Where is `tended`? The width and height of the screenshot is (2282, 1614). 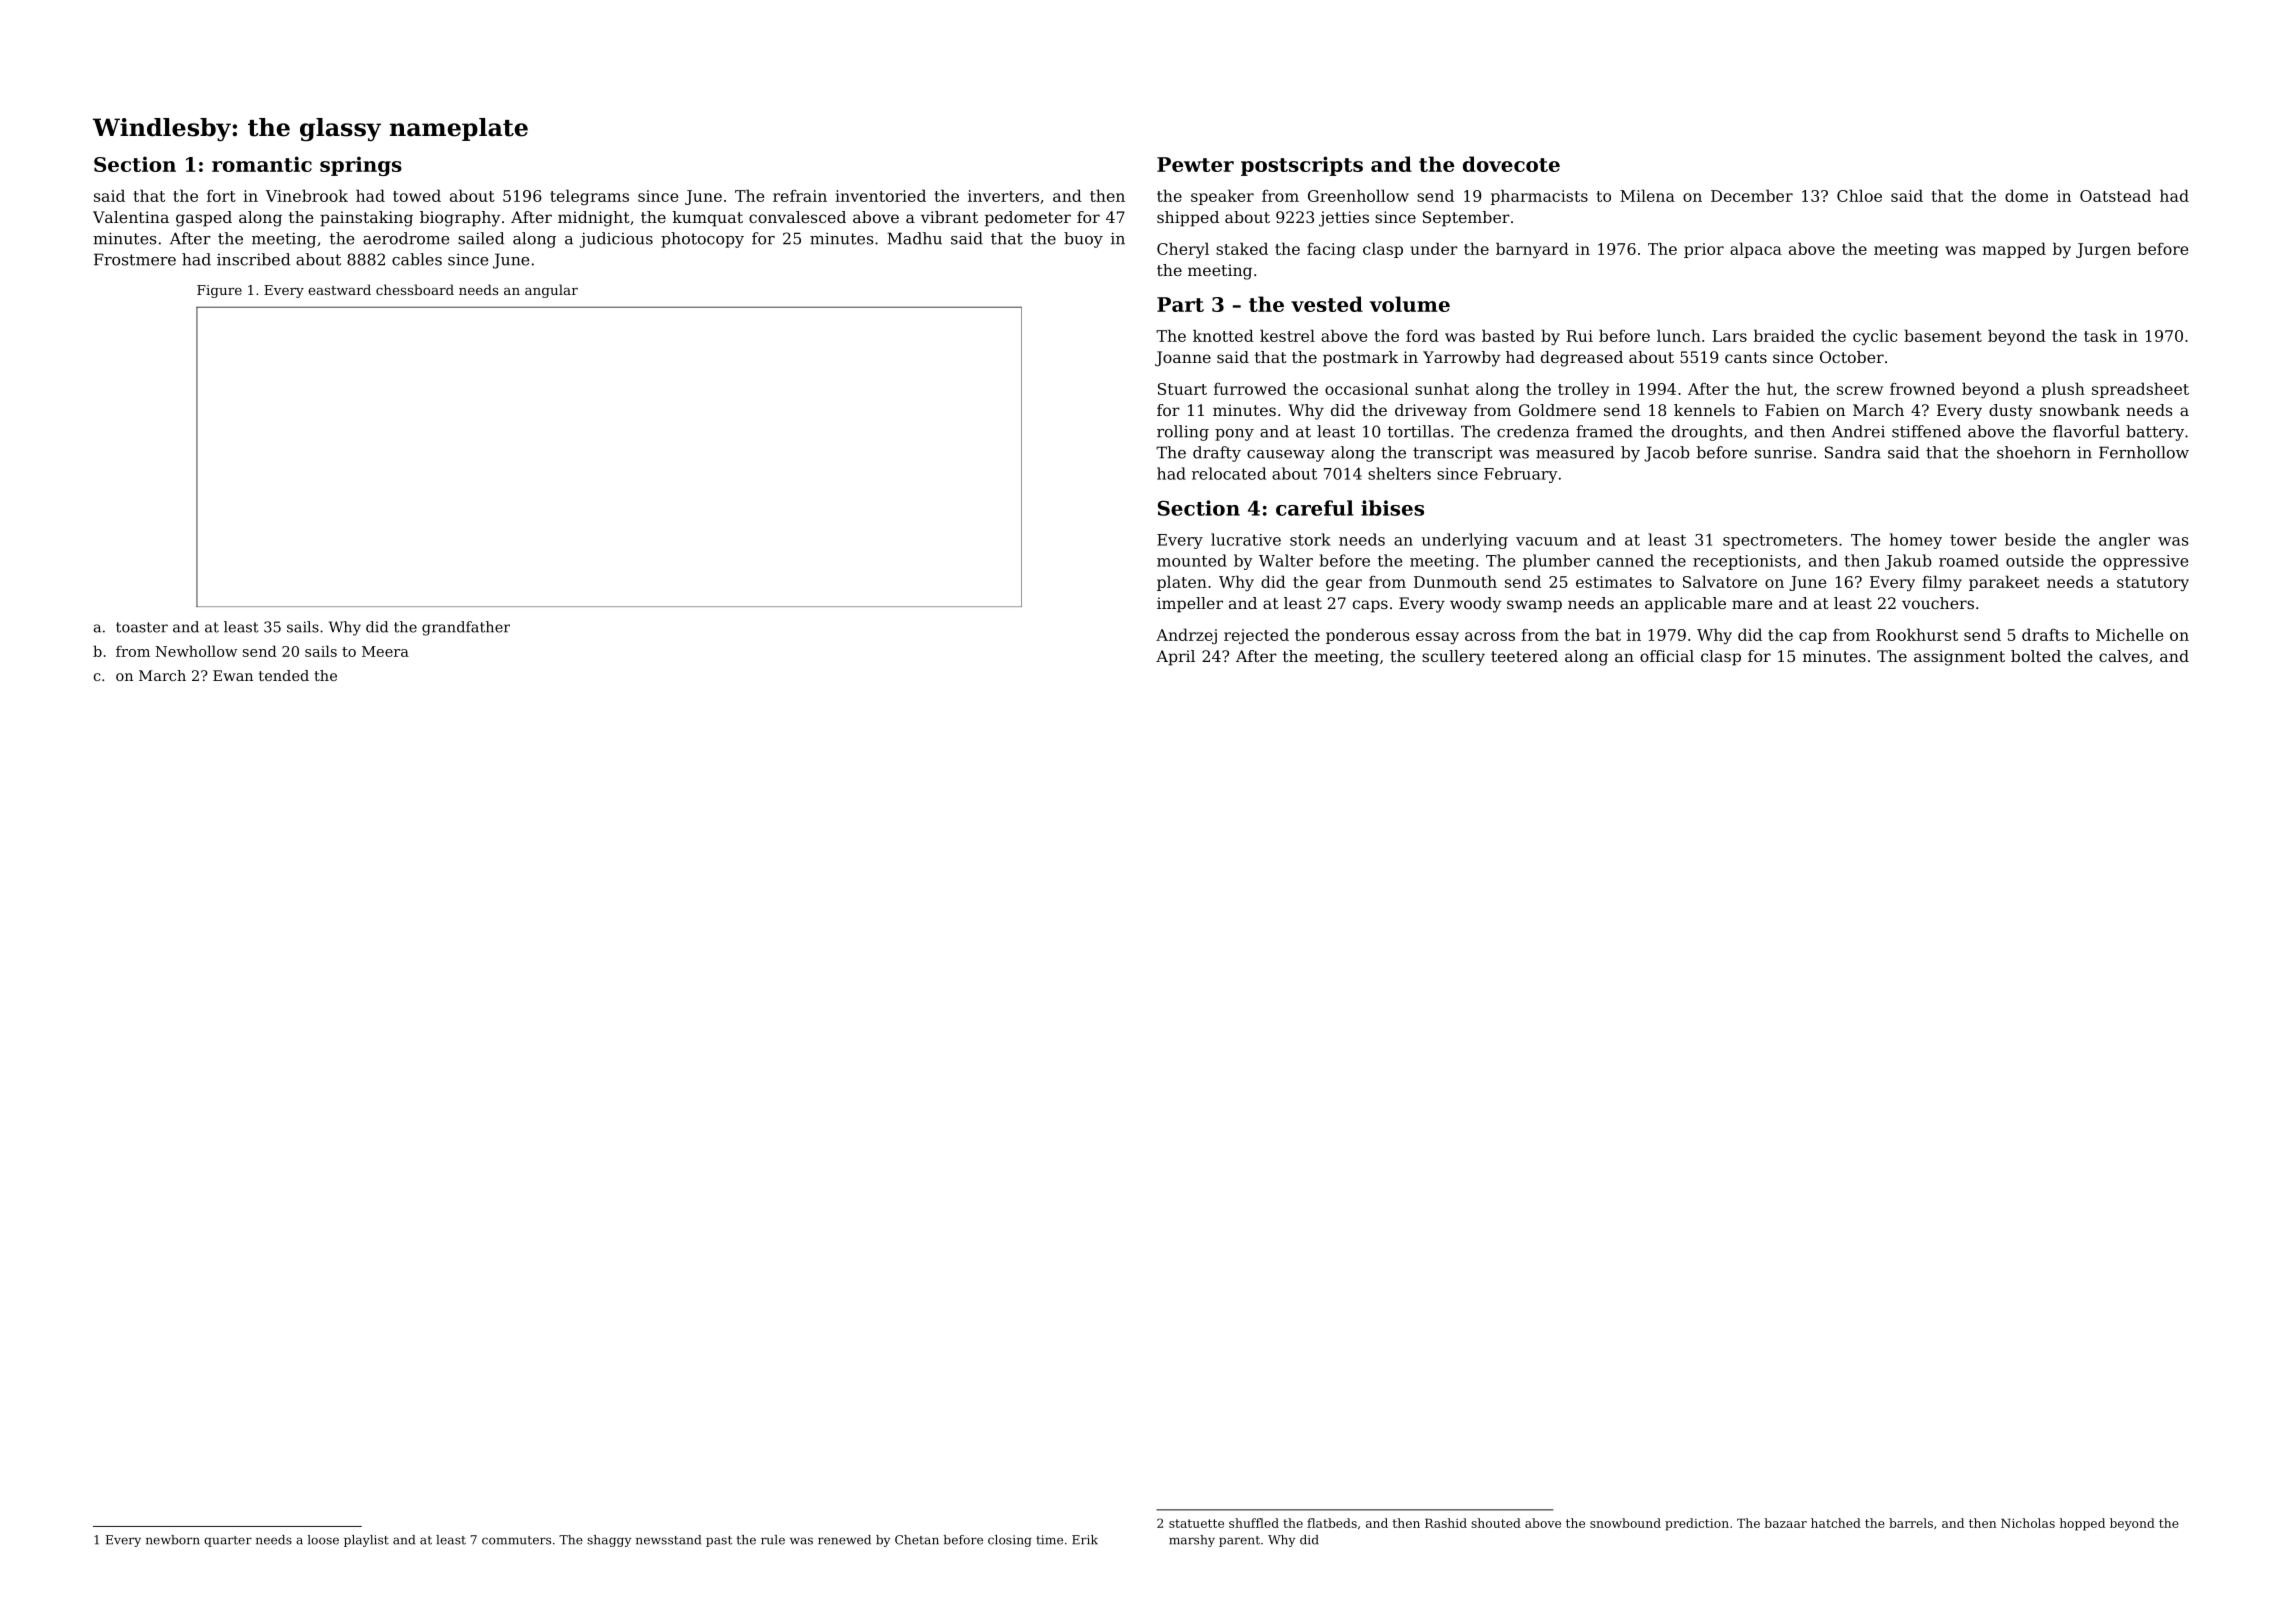
tended is located at coordinates (284, 675).
